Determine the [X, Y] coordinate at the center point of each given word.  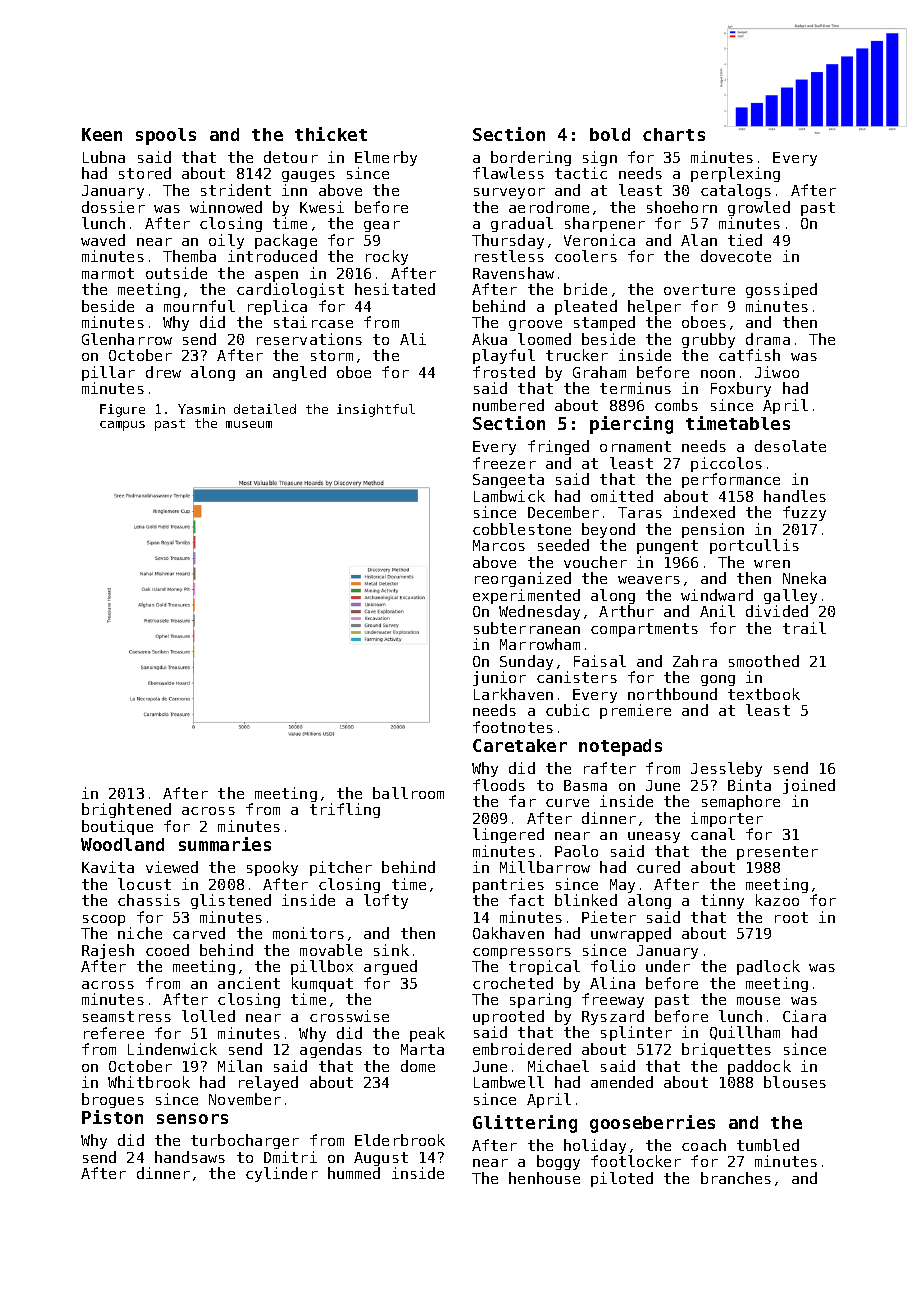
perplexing [735, 174]
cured [658, 867]
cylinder [282, 1174]
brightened [126, 810]
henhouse [544, 1178]
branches [736, 1178]
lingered [508, 835]
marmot [108, 273]
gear [382, 226]
